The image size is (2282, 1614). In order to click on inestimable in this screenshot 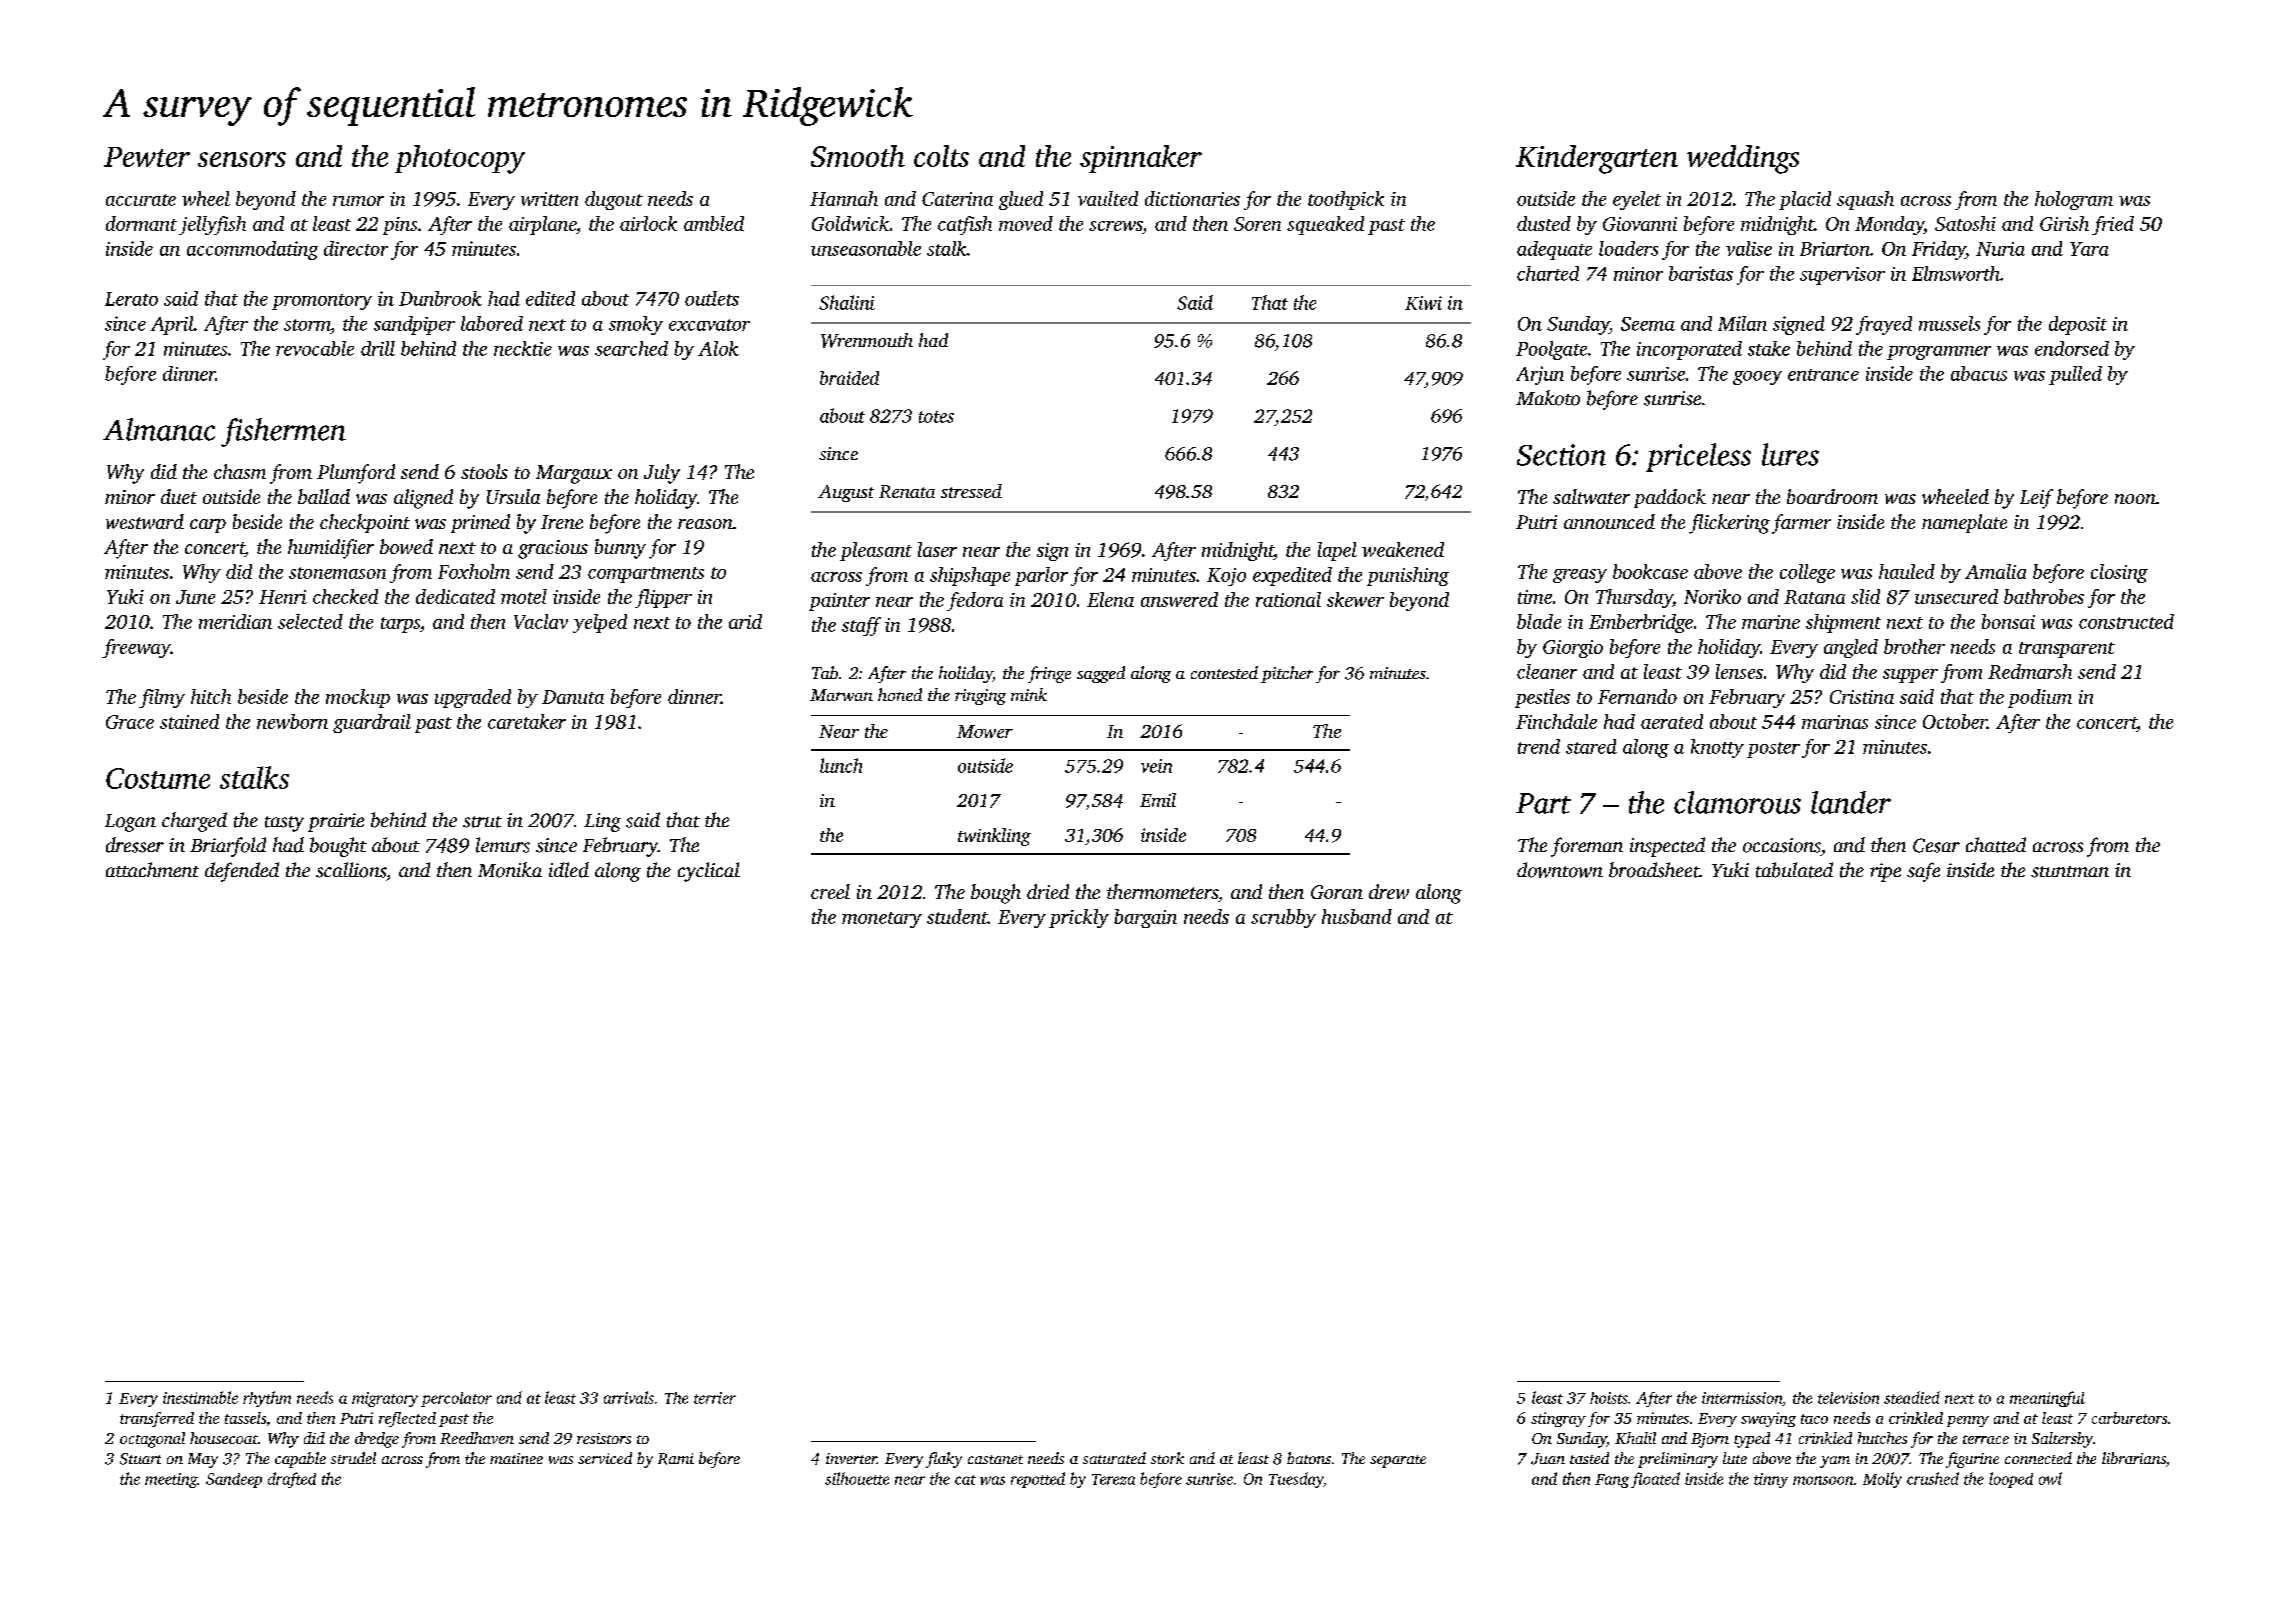, I will do `click(200, 1397)`.
